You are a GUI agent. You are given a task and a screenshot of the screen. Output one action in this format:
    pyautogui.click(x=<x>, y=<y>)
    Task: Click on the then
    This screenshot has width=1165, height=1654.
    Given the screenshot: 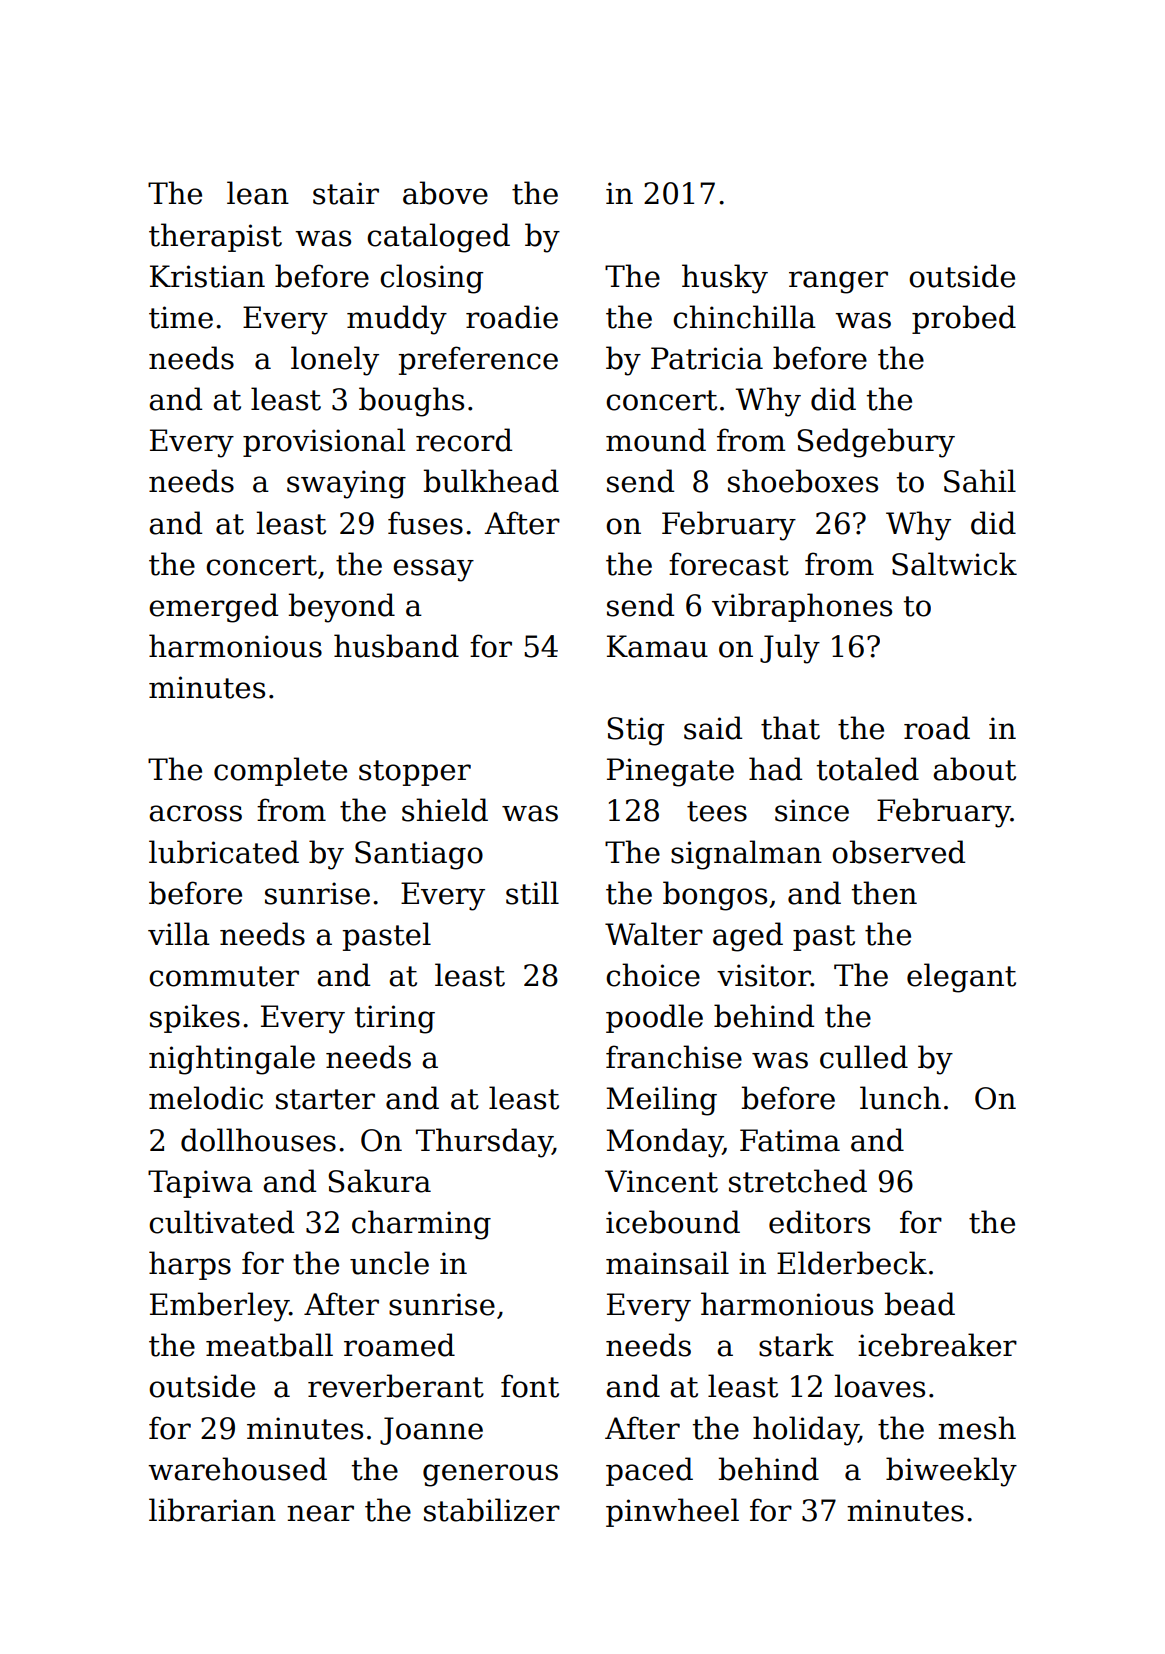 What is the action you would take?
    pyautogui.click(x=884, y=893)
